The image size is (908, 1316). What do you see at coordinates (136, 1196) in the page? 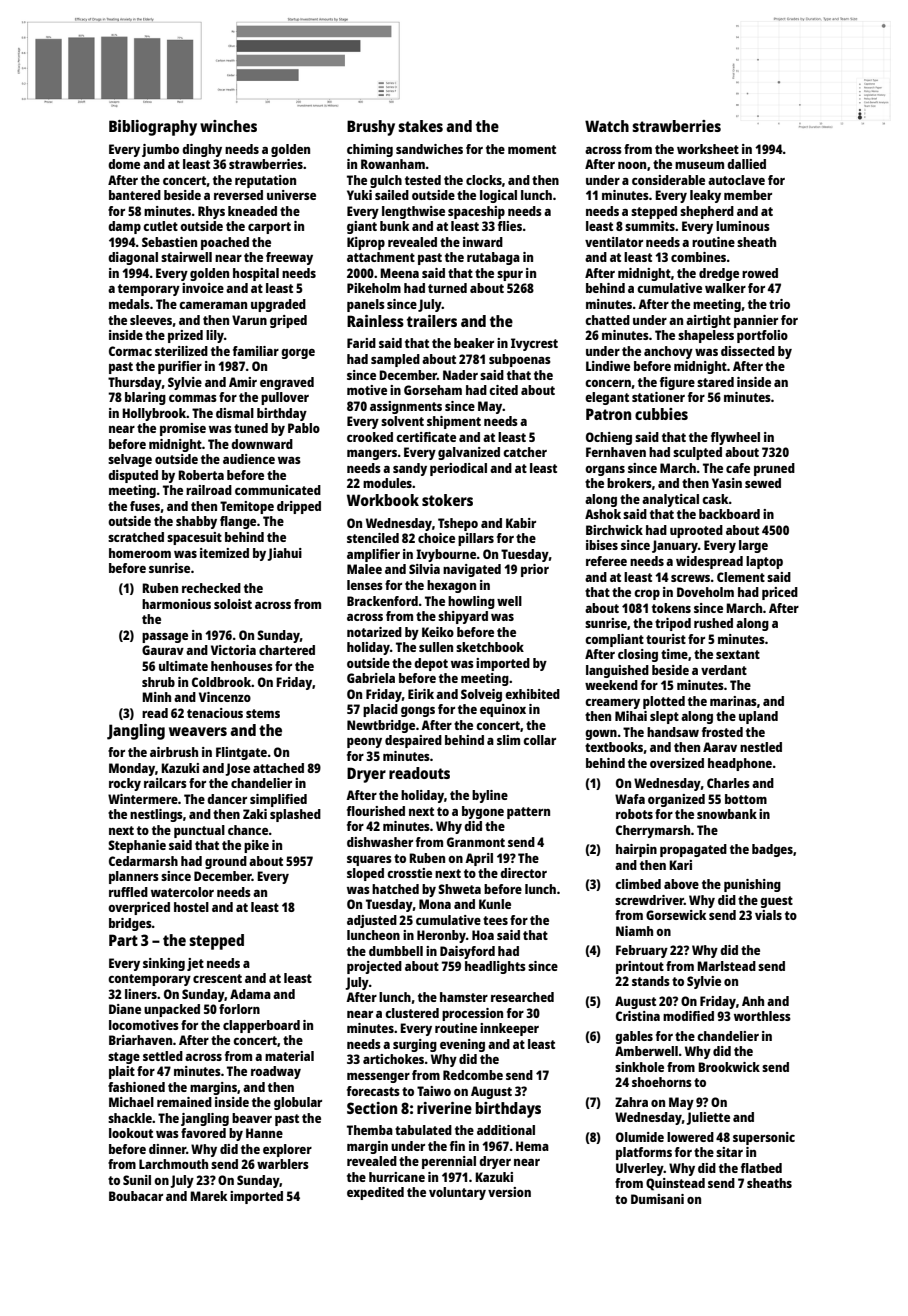
I see `Boubacar` at bounding box center [136, 1196].
